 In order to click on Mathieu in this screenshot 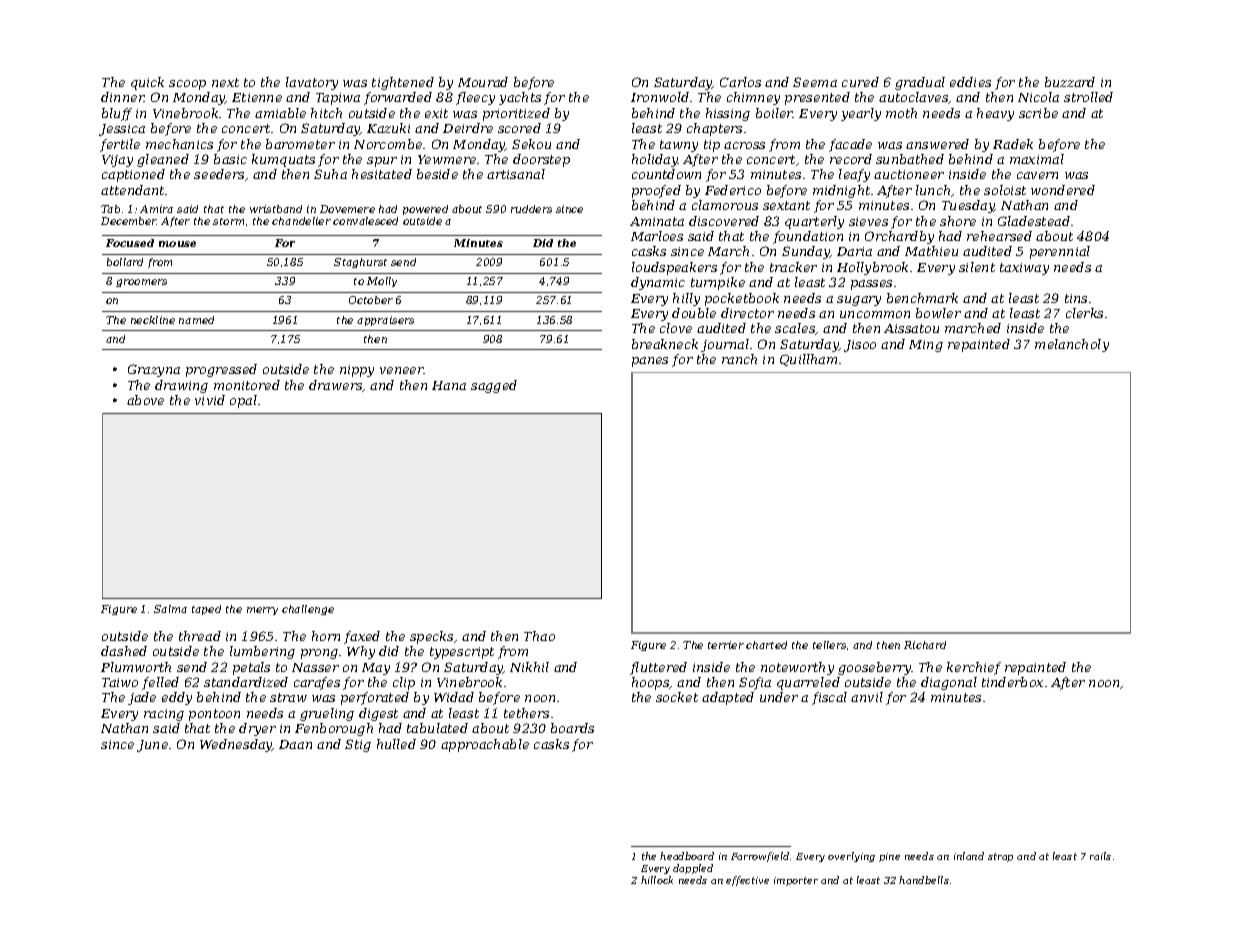, I will do `click(931, 251)`.
